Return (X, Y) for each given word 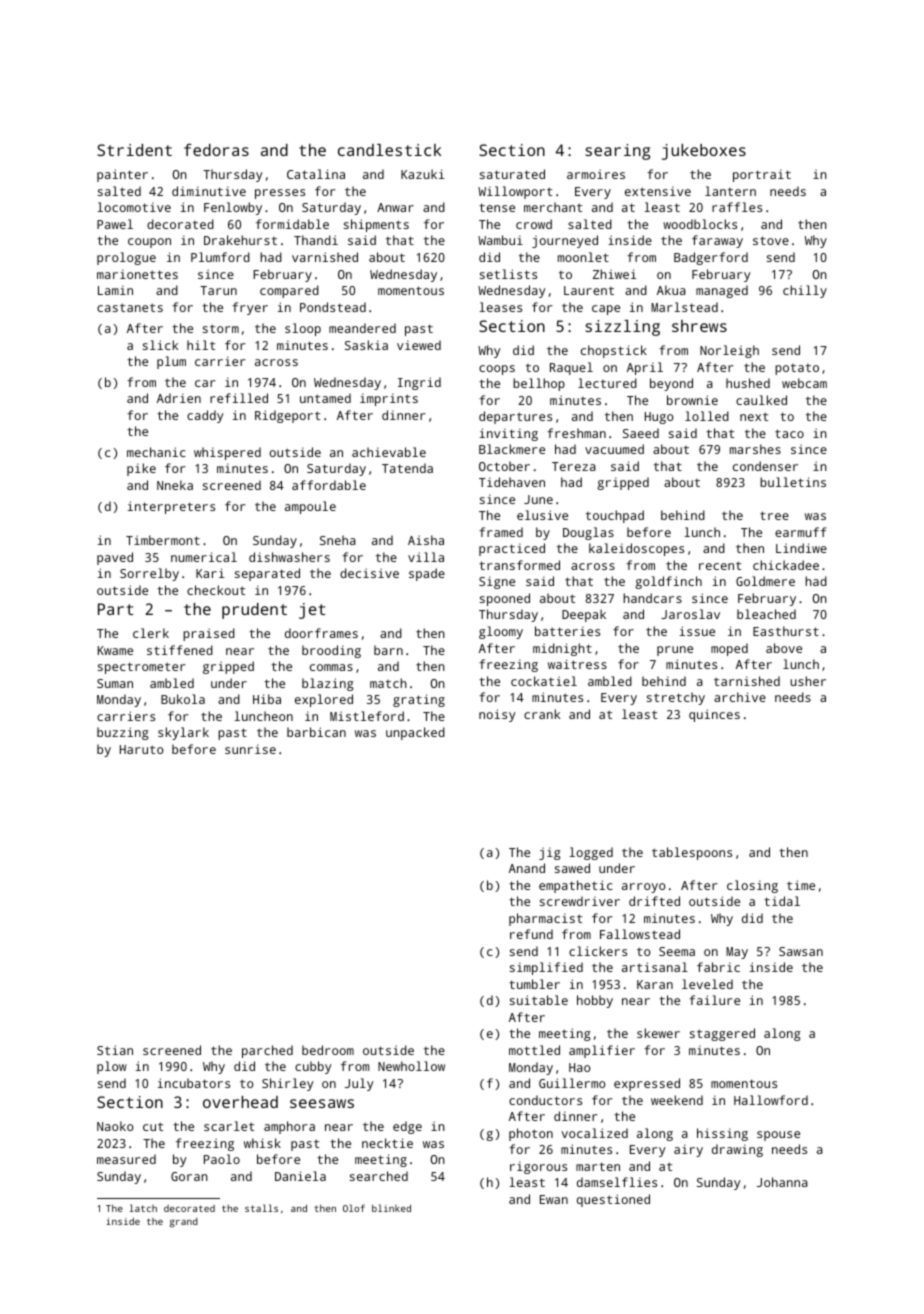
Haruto (142, 749)
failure (714, 1000)
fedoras (216, 150)
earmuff (800, 532)
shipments (376, 225)
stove (771, 240)
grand (184, 1223)
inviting (509, 434)
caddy (205, 416)
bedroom (328, 1050)
